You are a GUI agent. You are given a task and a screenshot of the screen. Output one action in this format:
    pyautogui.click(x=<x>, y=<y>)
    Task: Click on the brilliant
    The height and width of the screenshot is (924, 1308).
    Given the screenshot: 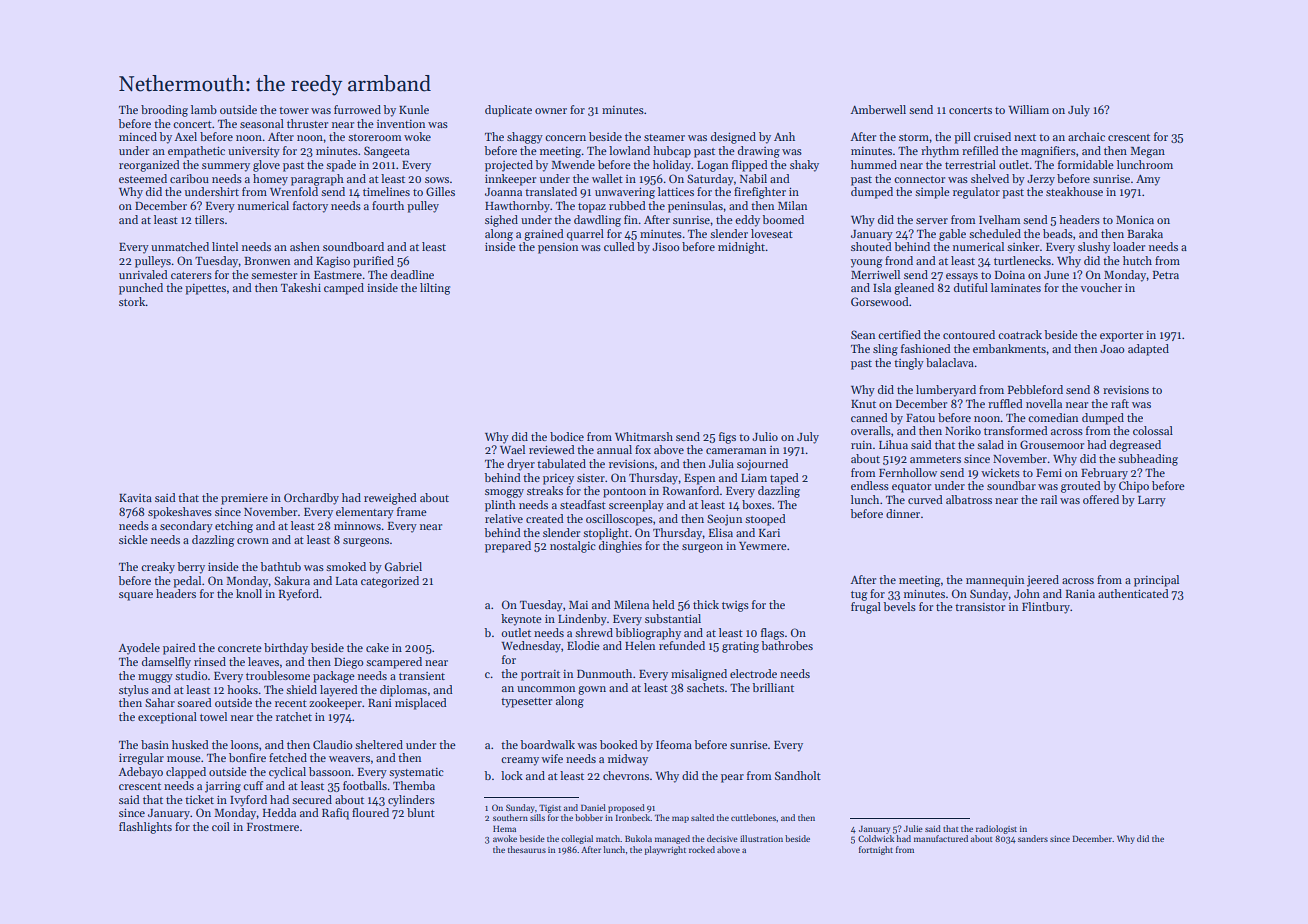 What is the action you would take?
    pyautogui.click(x=773, y=687)
